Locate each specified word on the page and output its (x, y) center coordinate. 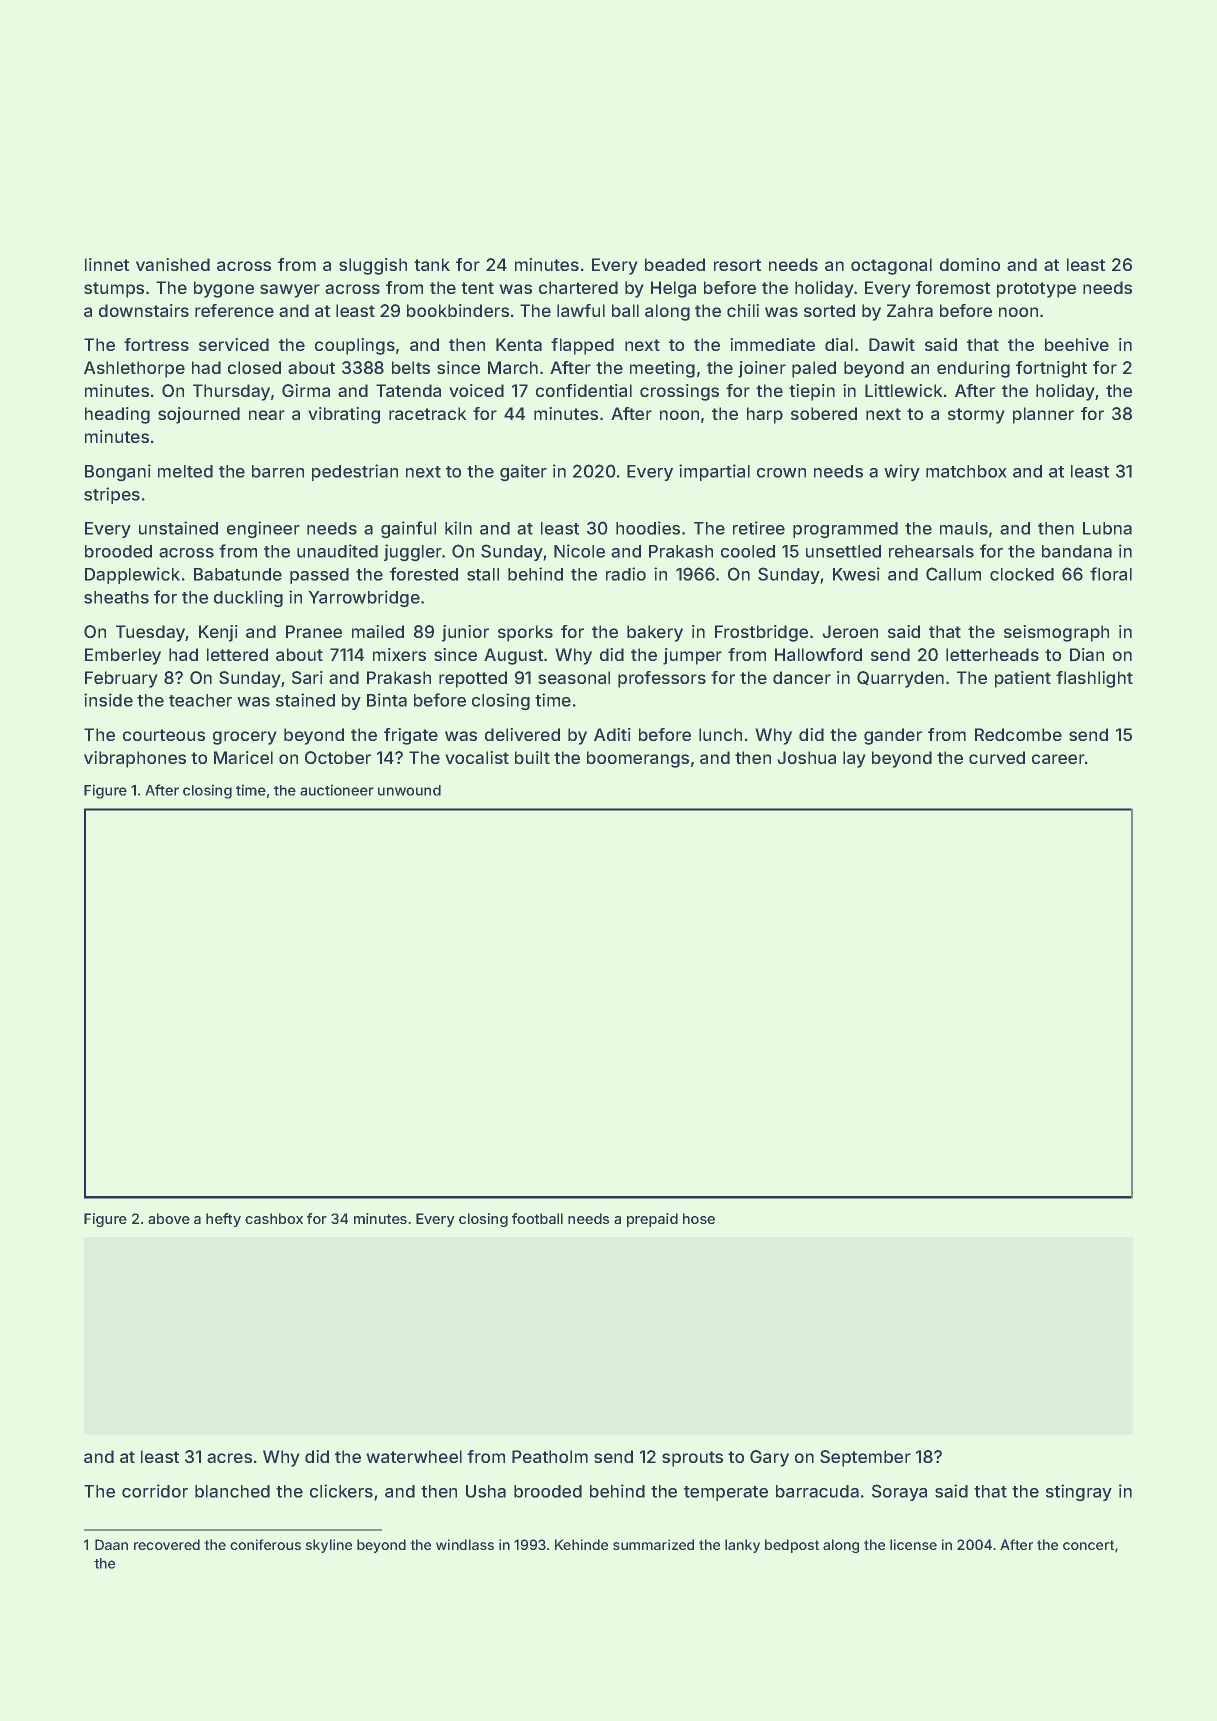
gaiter (523, 472)
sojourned (199, 415)
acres (229, 1458)
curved (997, 757)
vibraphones (135, 759)
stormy (976, 416)
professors (662, 679)
